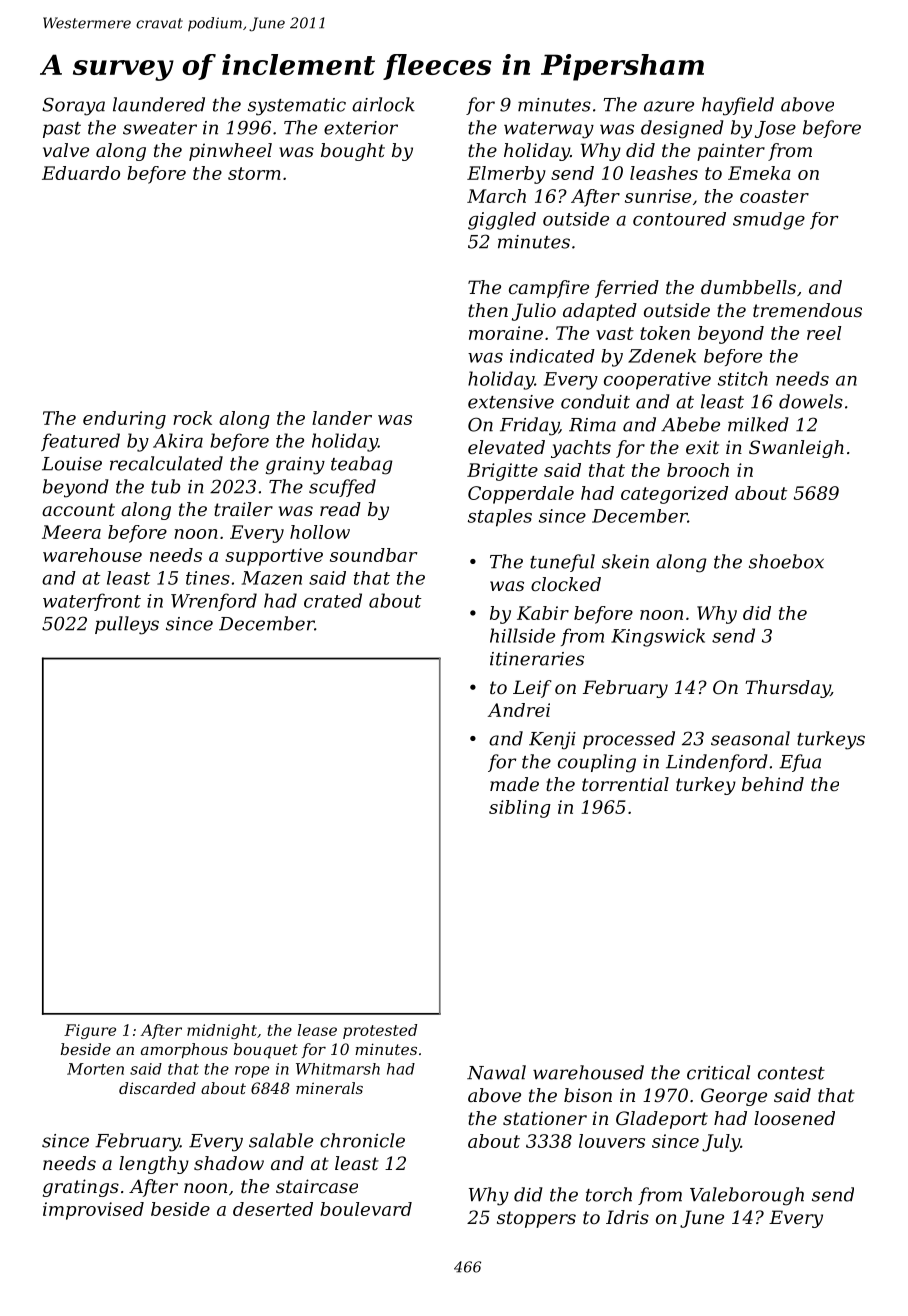 This screenshot has width=908, height=1316. What do you see at coordinates (297, 107) in the screenshot?
I see `systematic` at bounding box center [297, 107].
